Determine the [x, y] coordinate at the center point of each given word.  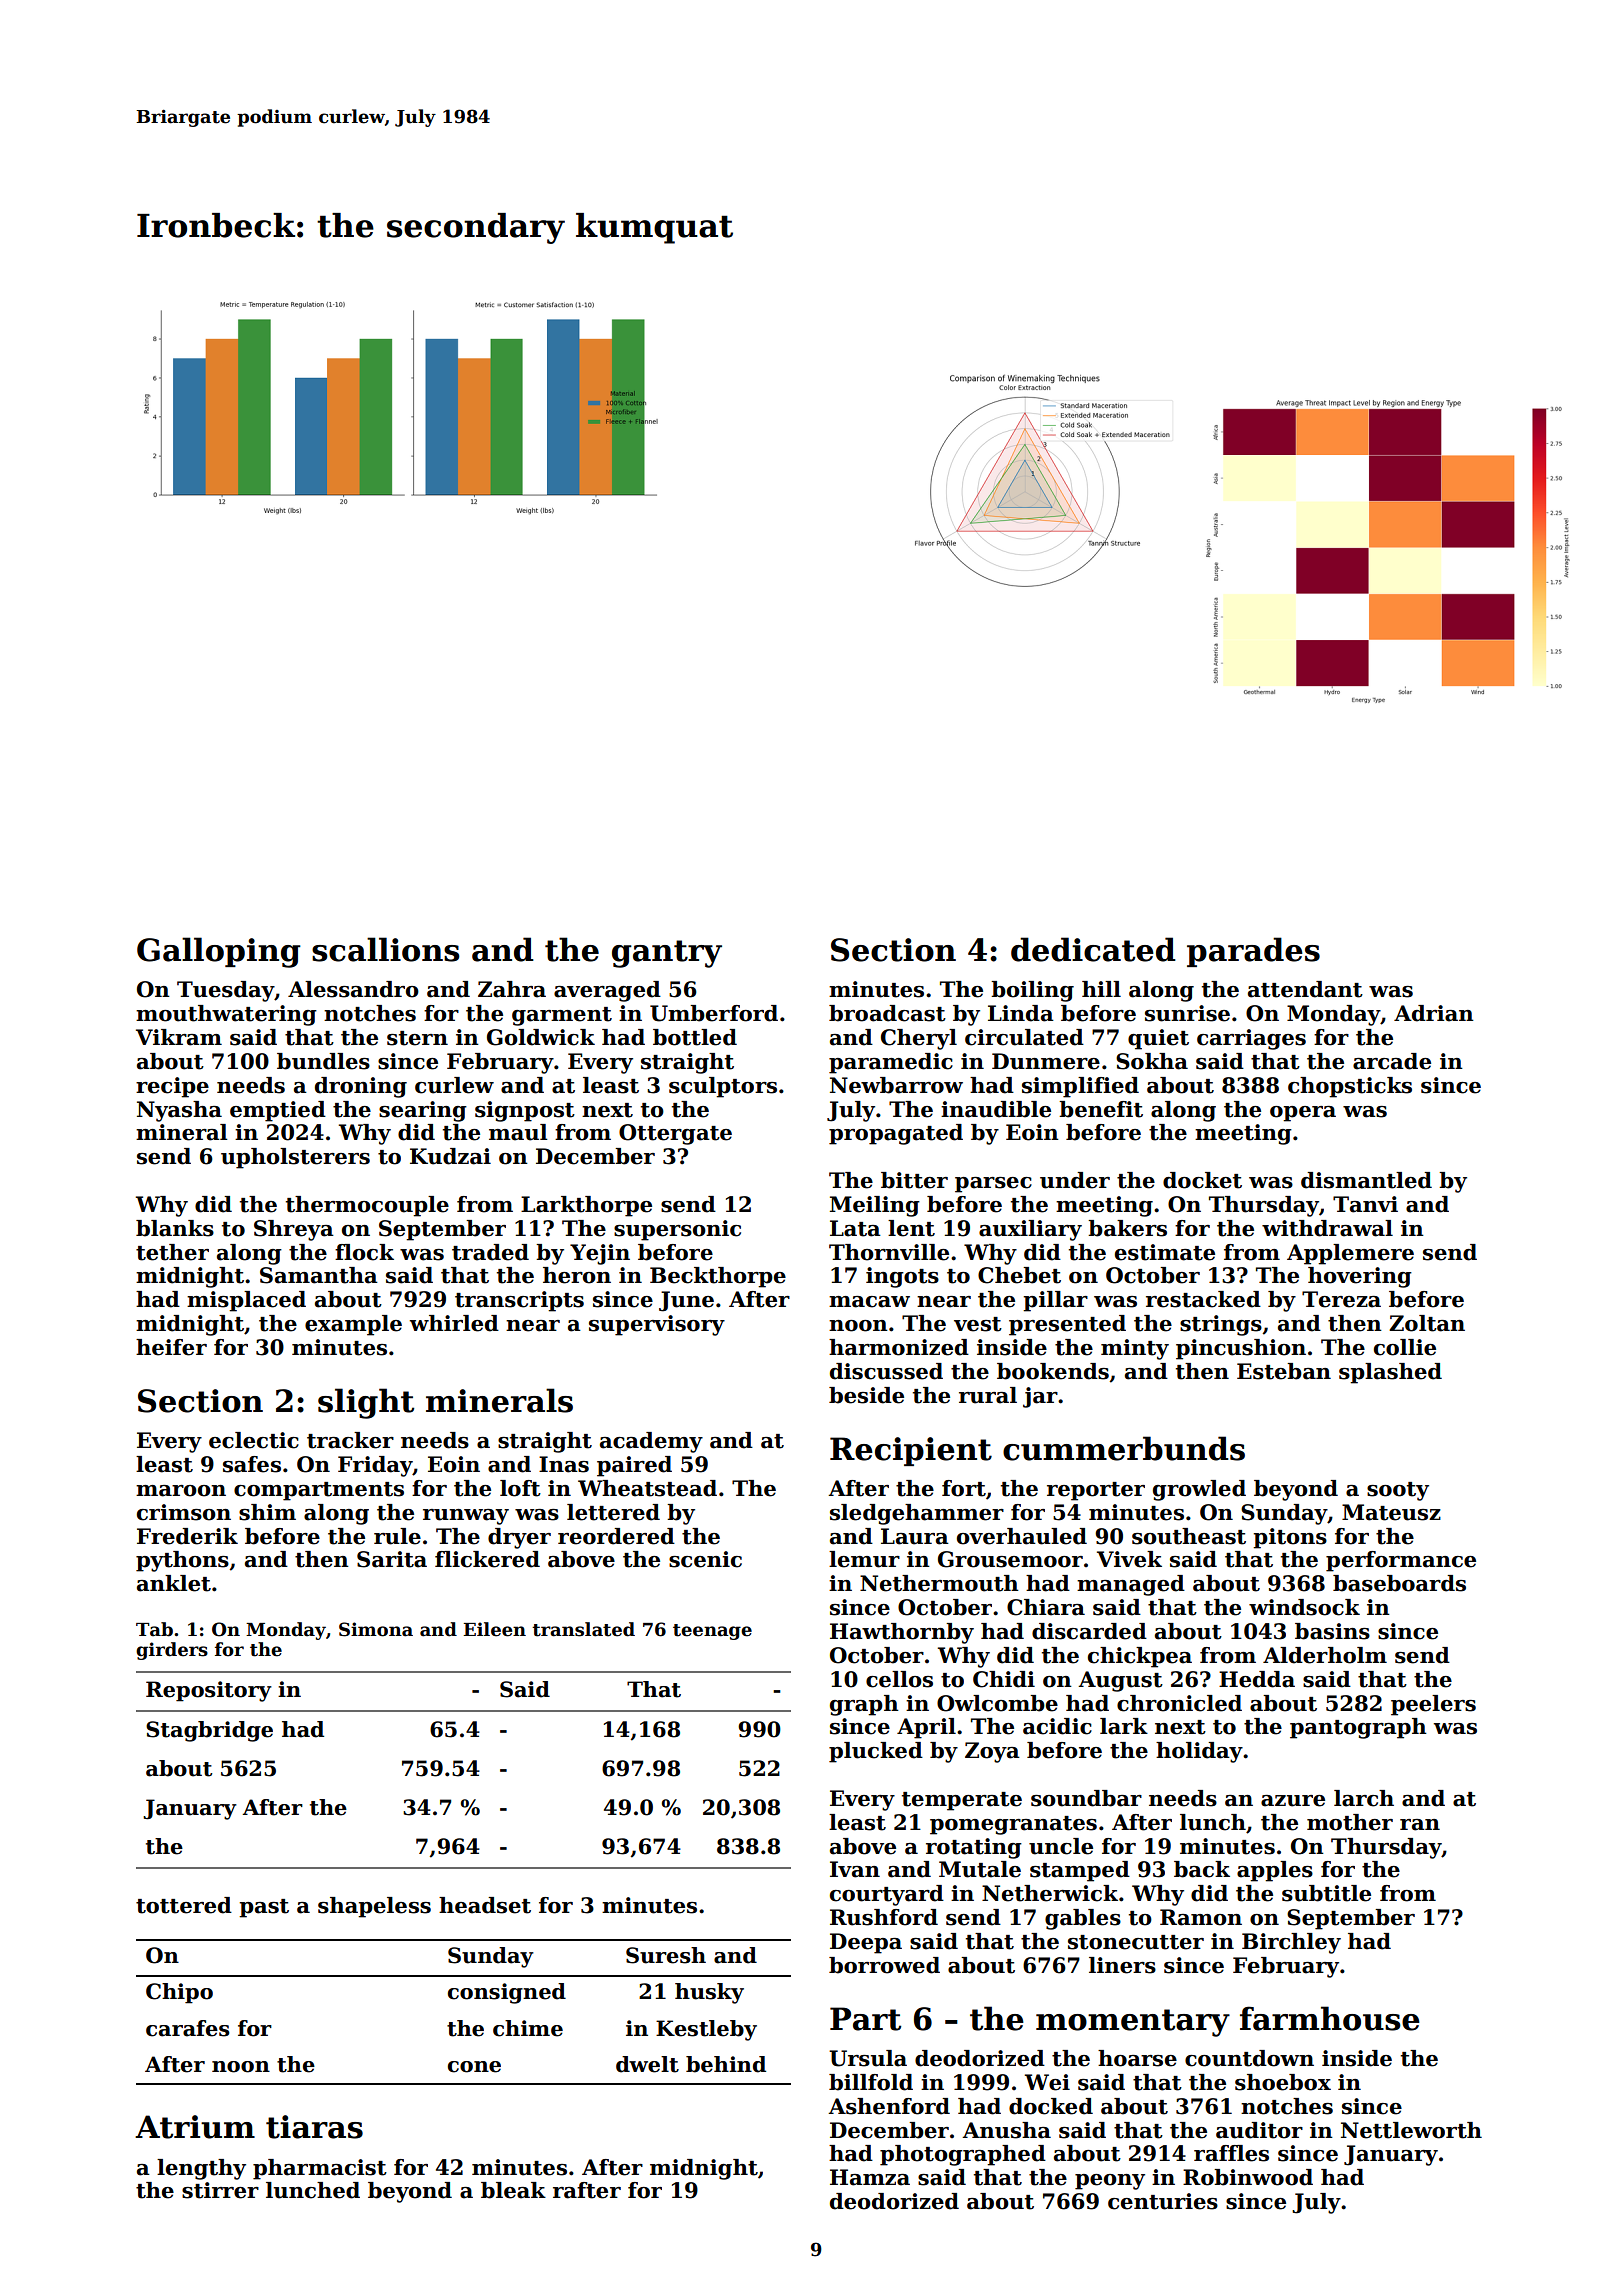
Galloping [219, 952]
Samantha [319, 1275]
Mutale [980, 1869]
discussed [886, 1371]
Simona [376, 1629]
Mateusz [1391, 1512]
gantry [667, 954]
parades [1253, 952]
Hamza [870, 2177]
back [1202, 1869]
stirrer [220, 2190]
